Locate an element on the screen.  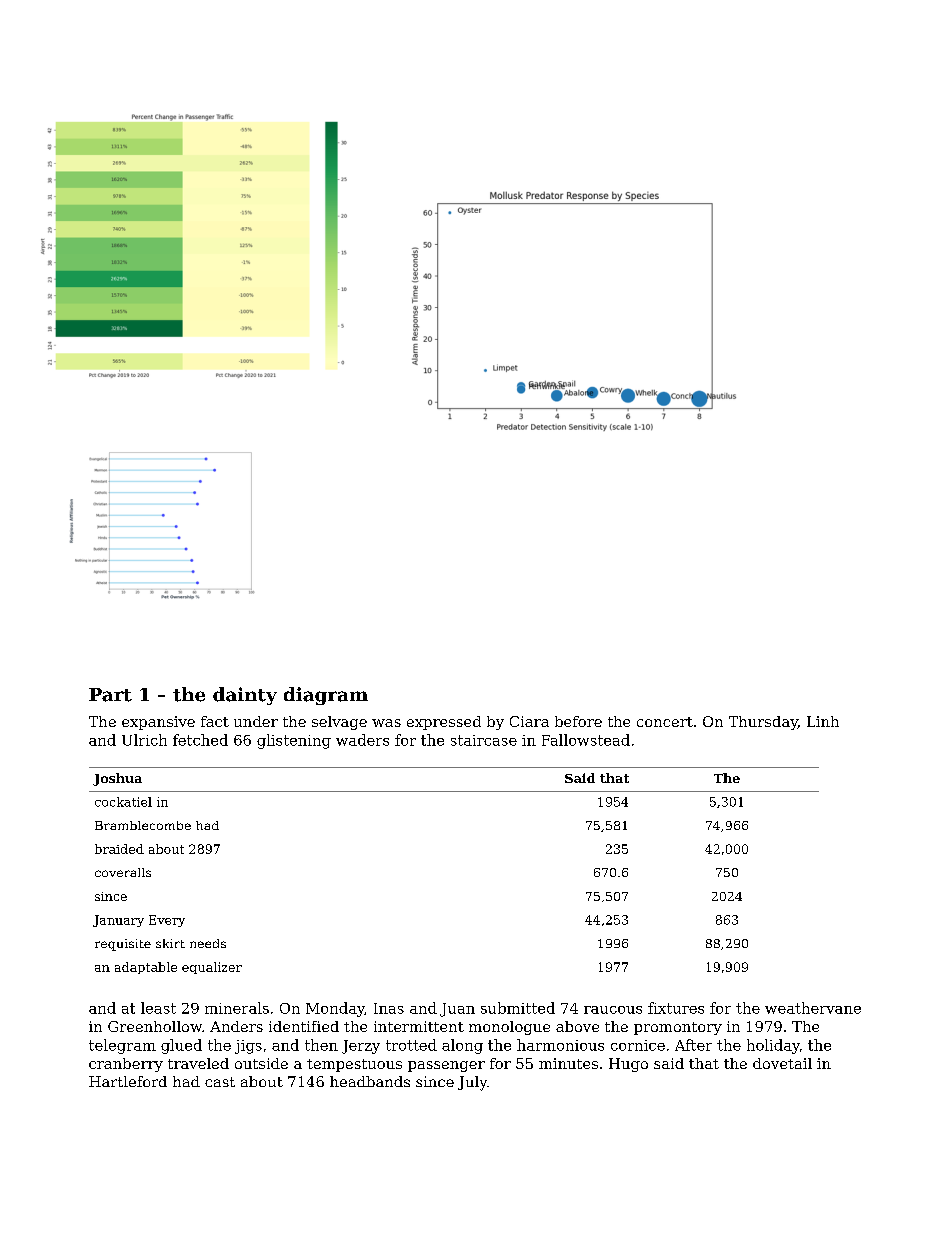
Bramblecombe is located at coordinates (143, 825).
